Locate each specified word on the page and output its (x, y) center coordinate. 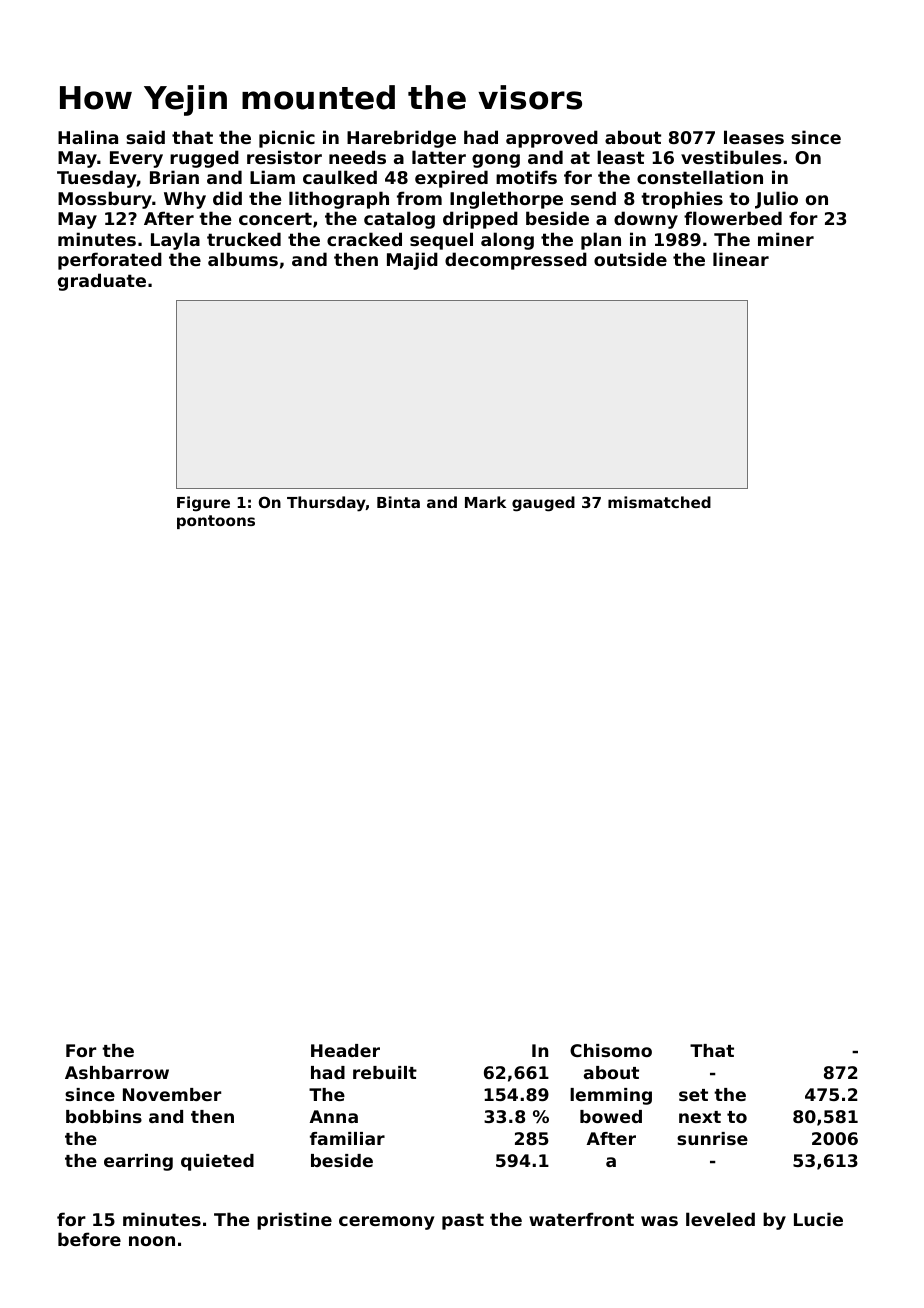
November (172, 1094)
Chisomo (611, 1050)
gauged (543, 504)
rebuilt (385, 1072)
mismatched (659, 502)
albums (243, 259)
